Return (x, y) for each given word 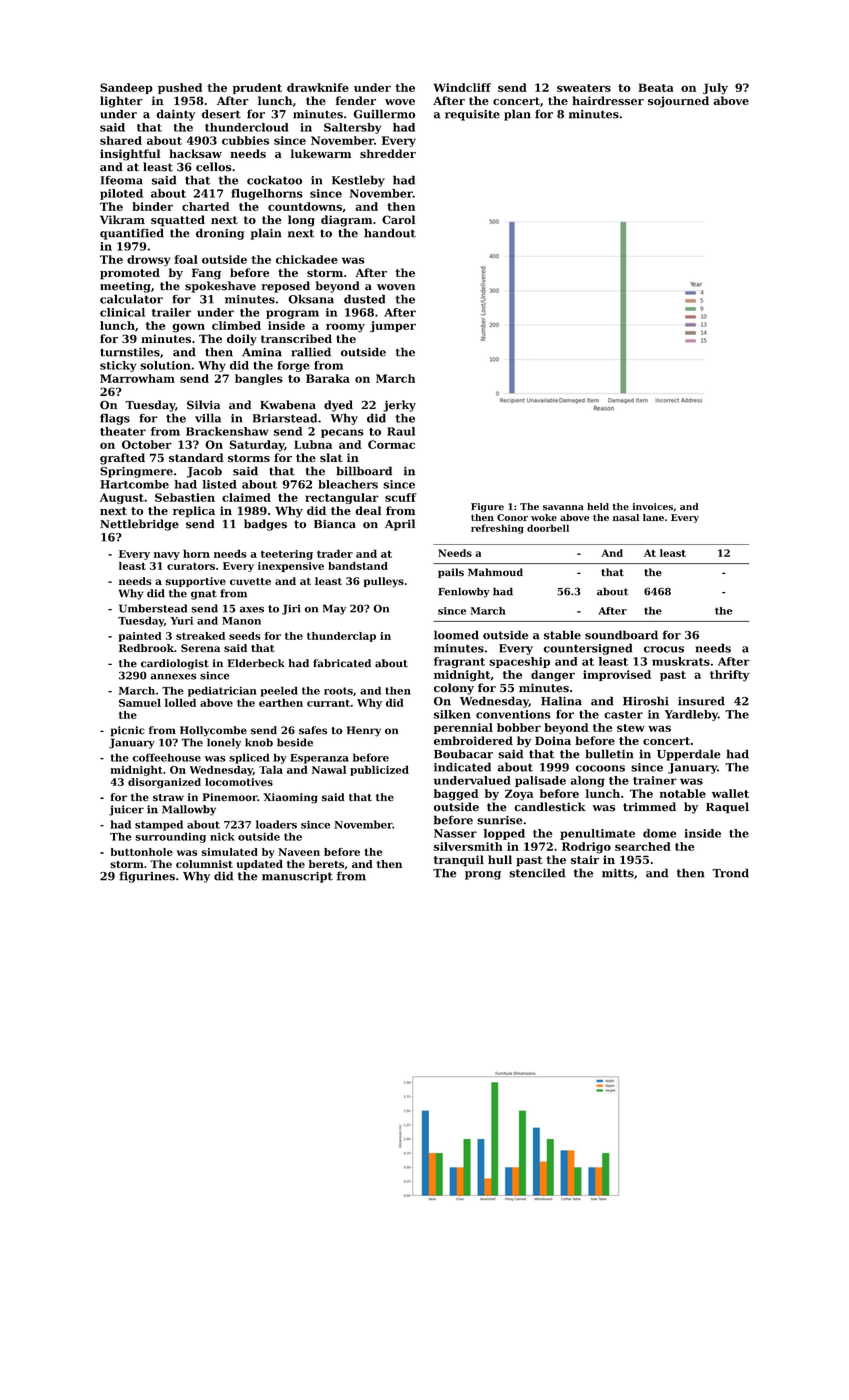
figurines (147, 877)
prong (483, 875)
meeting (125, 287)
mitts (618, 873)
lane (653, 517)
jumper (393, 327)
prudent (257, 88)
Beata (656, 87)
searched (643, 846)
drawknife (318, 87)
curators (191, 566)
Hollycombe (213, 731)
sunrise (500, 820)
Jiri (291, 609)
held (598, 506)
